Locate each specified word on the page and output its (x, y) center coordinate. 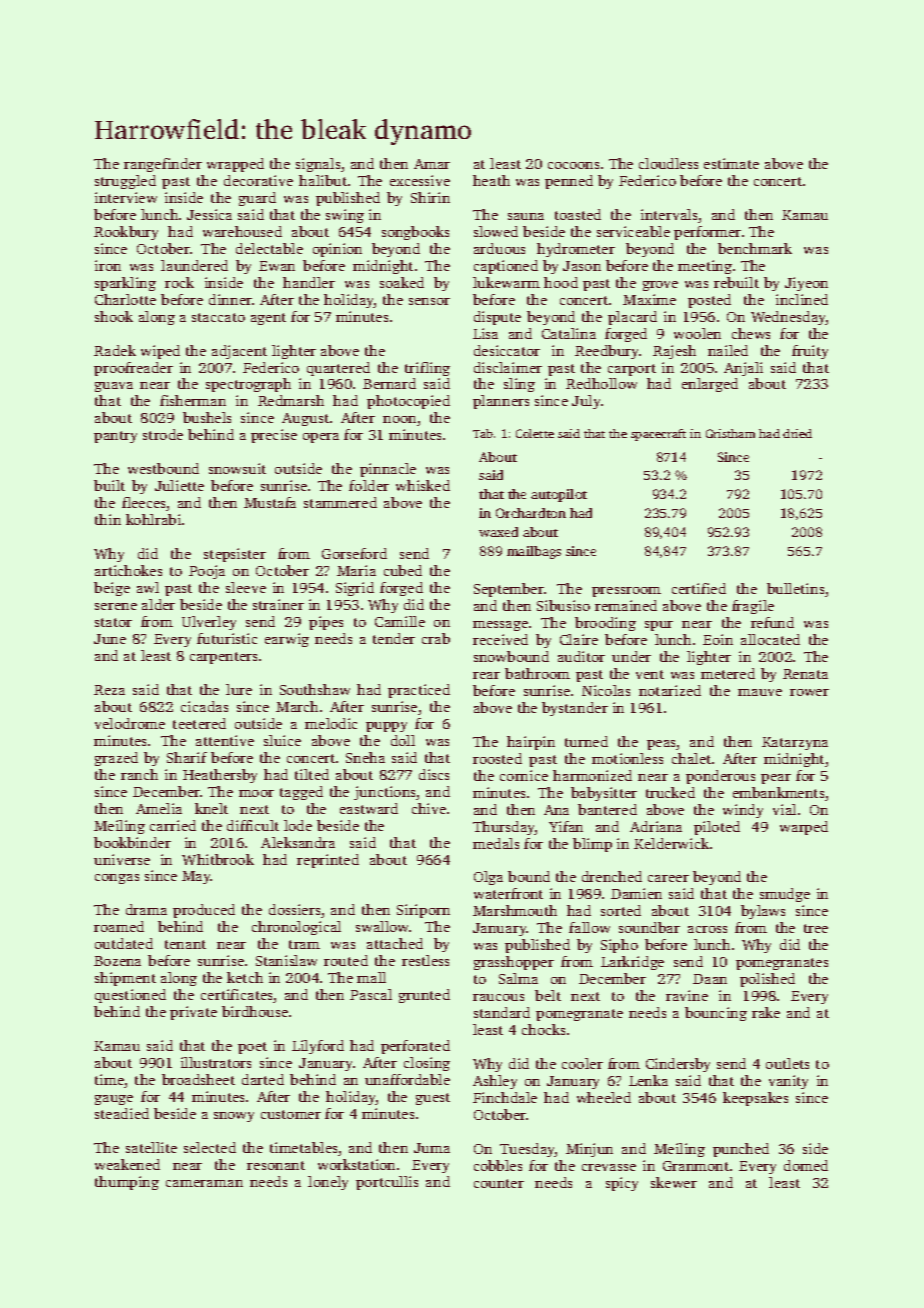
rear (486, 675)
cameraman (204, 1183)
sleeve (246, 587)
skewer (674, 1182)
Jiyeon (806, 284)
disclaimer (508, 367)
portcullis (387, 1183)
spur (659, 626)
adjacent (239, 352)
